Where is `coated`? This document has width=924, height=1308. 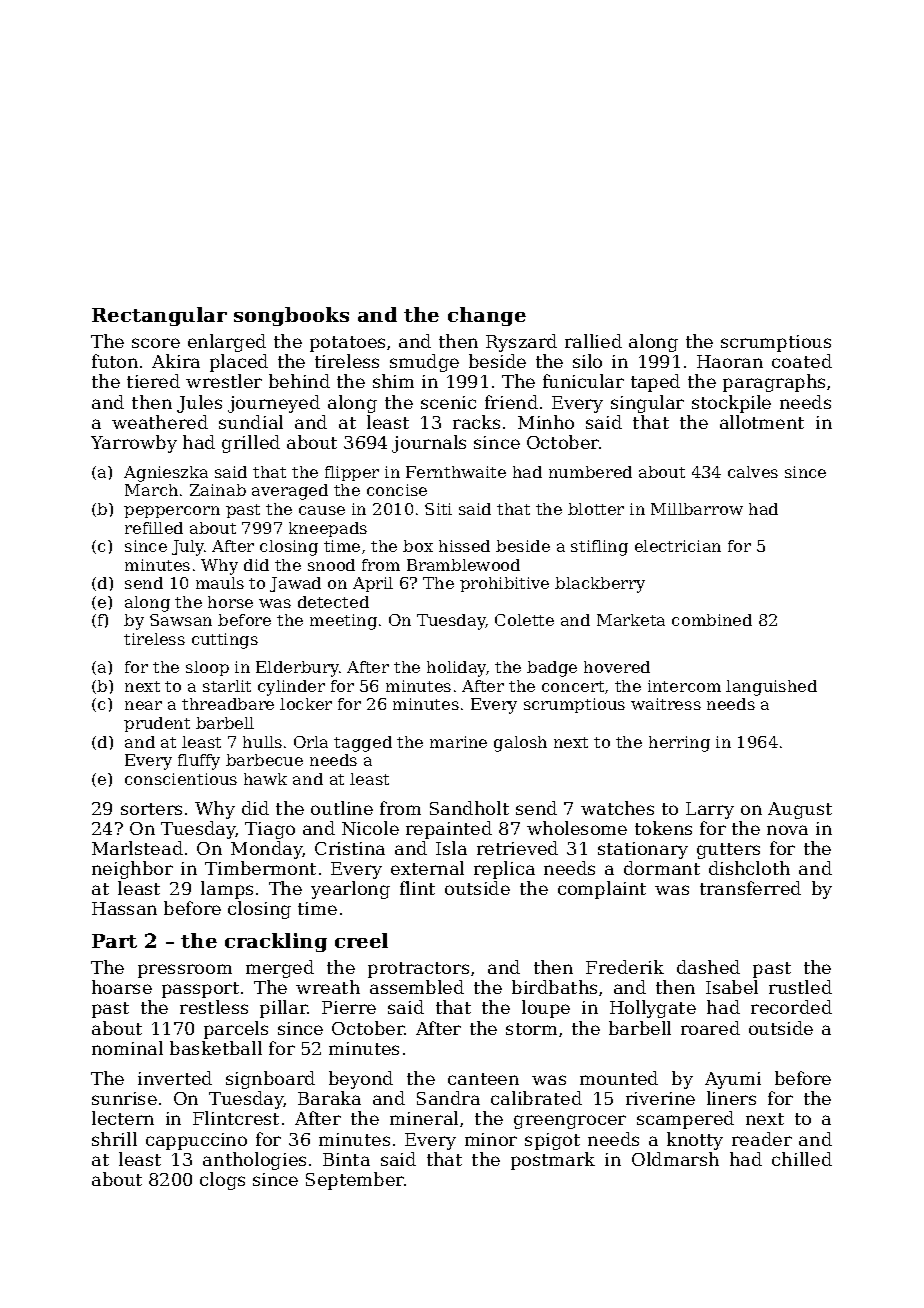 coated is located at coordinates (802, 361).
